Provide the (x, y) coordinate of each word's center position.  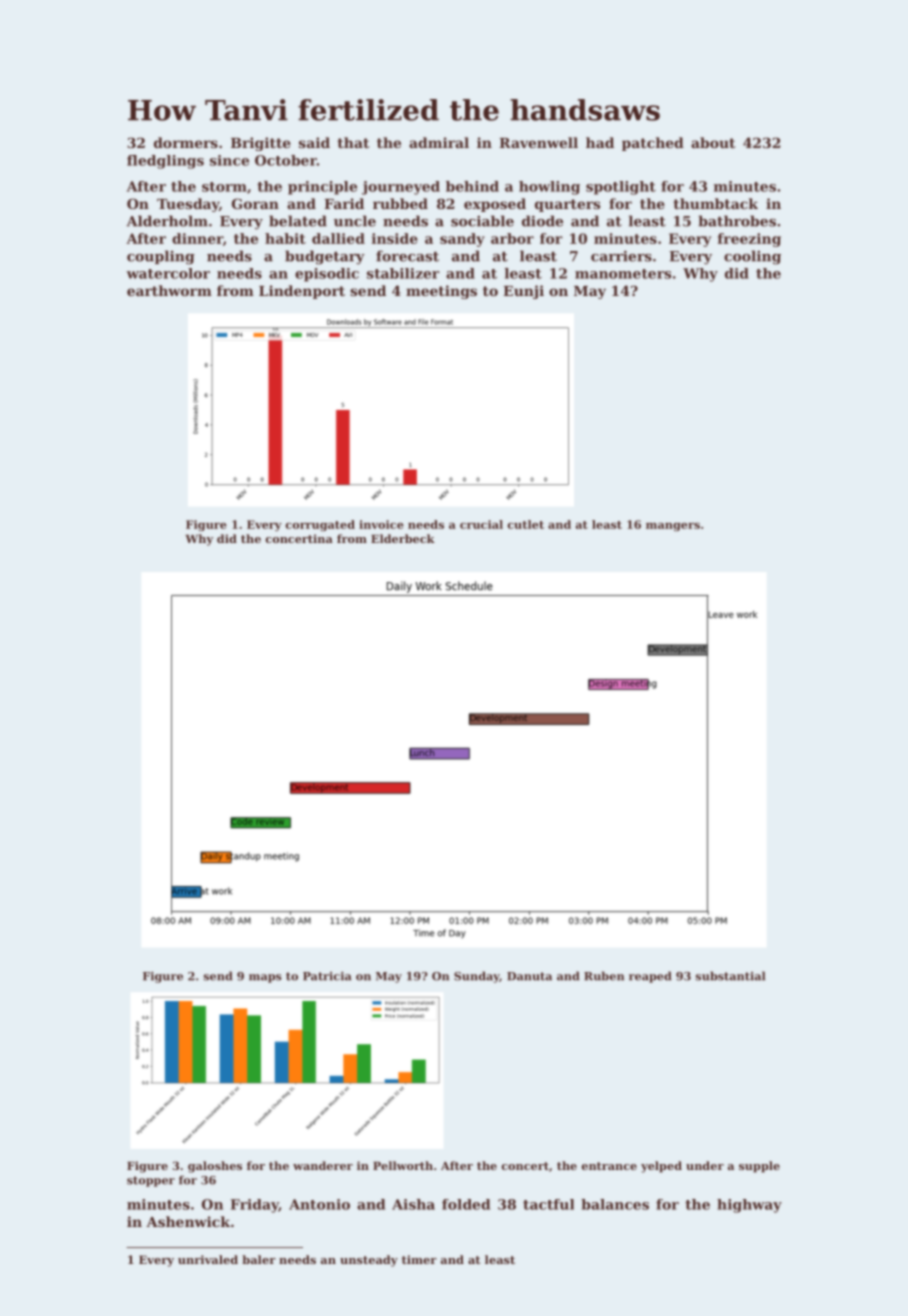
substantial (730, 976)
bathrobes (737, 221)
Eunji (523, 292)
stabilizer (403, 273)
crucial (481, 524)
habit (285, 238)
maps (265, 978)
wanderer (323, 1165)
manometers (623, 274)
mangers (673, 527)
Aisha (413, 1204)
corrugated (320, 525)
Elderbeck (403, 538)
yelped (661, 1167)
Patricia (327, 976)
